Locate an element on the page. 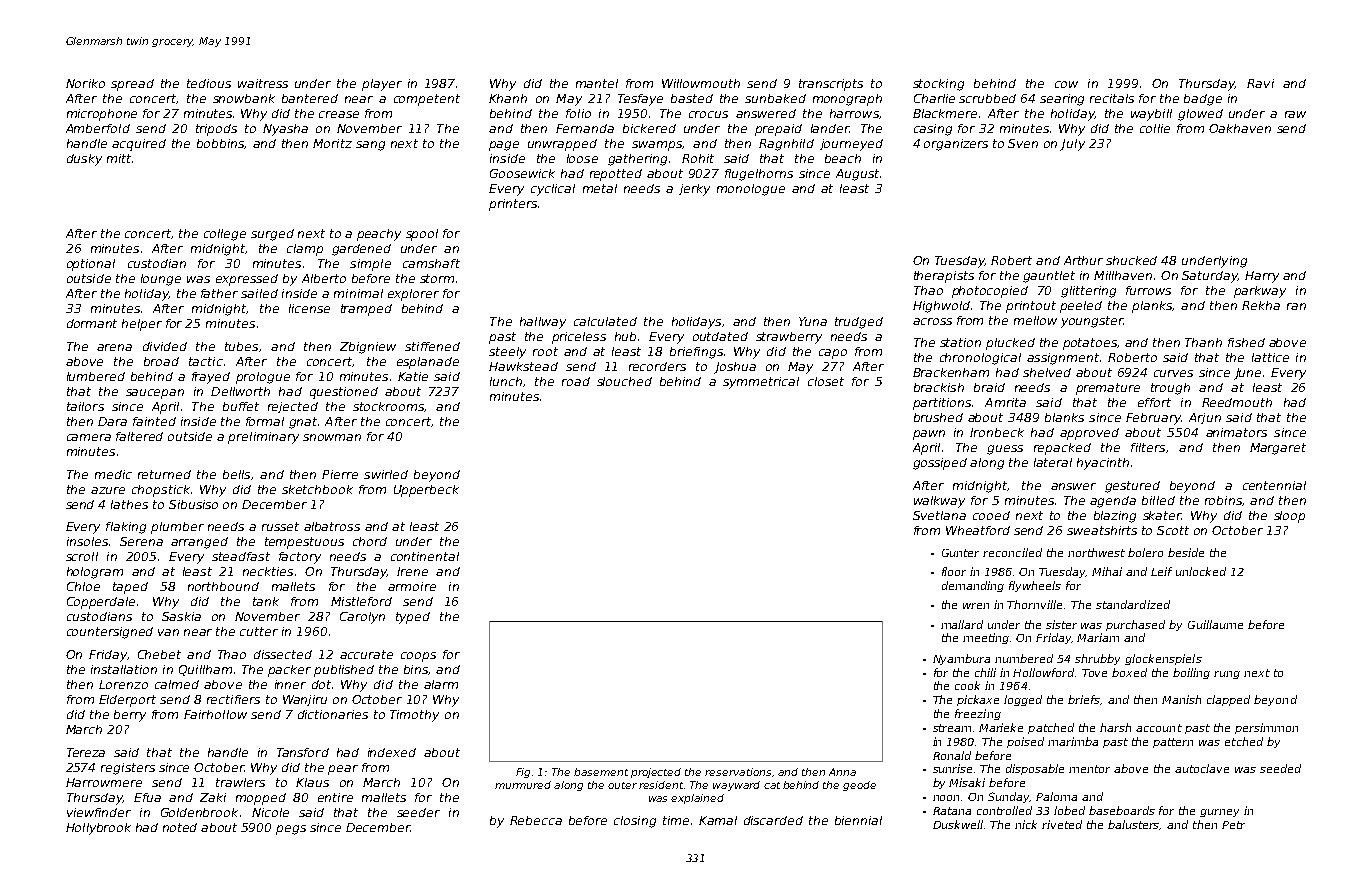 This page has height=887, width=1372. Ravi is located at coordinates (1260, 83).
